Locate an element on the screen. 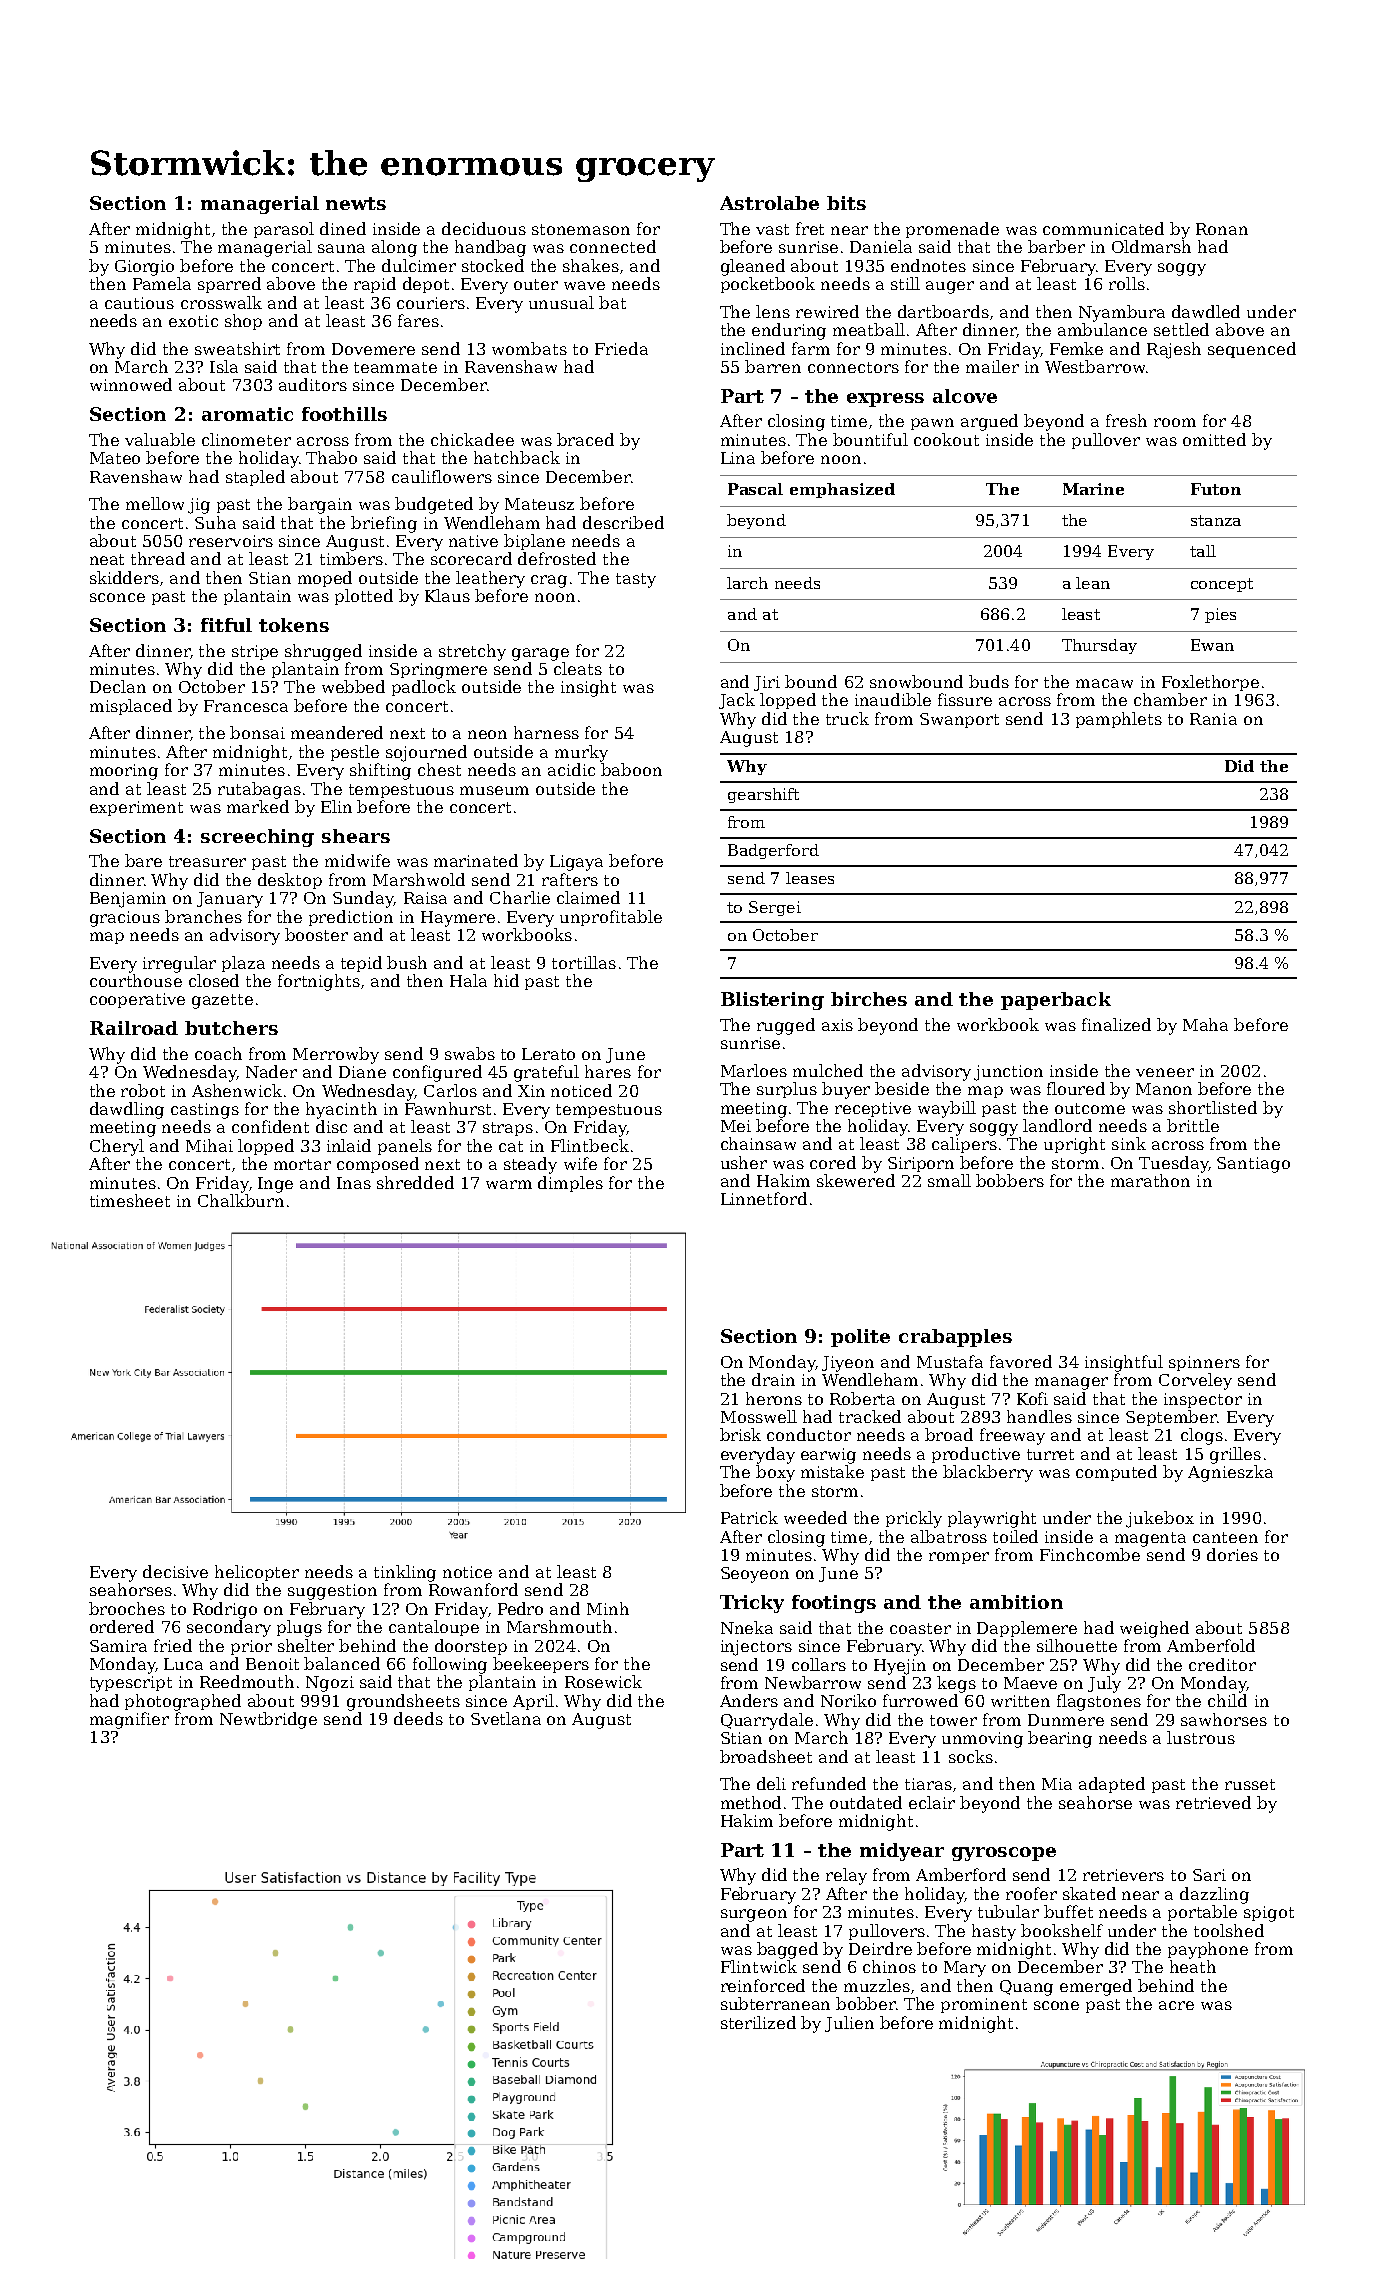 The width and height of the screenshot is (1386, 2283). stripe is located at coordinates (255, 652).
